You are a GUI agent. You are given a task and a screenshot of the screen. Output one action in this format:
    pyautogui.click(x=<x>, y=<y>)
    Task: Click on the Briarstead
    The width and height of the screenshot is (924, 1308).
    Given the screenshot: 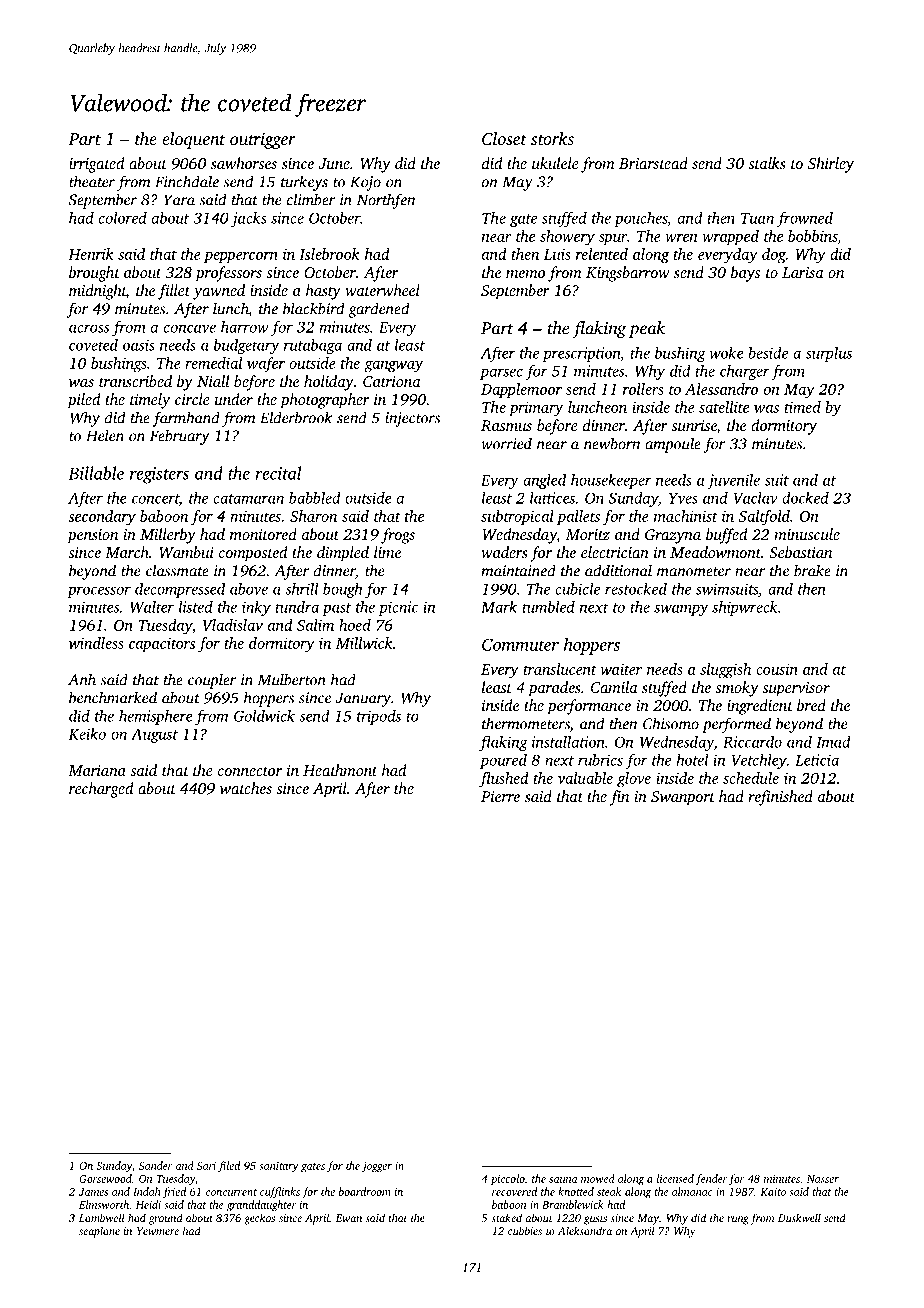 What is the action you would take?
    pyautogui.click(x=653, y=163)
